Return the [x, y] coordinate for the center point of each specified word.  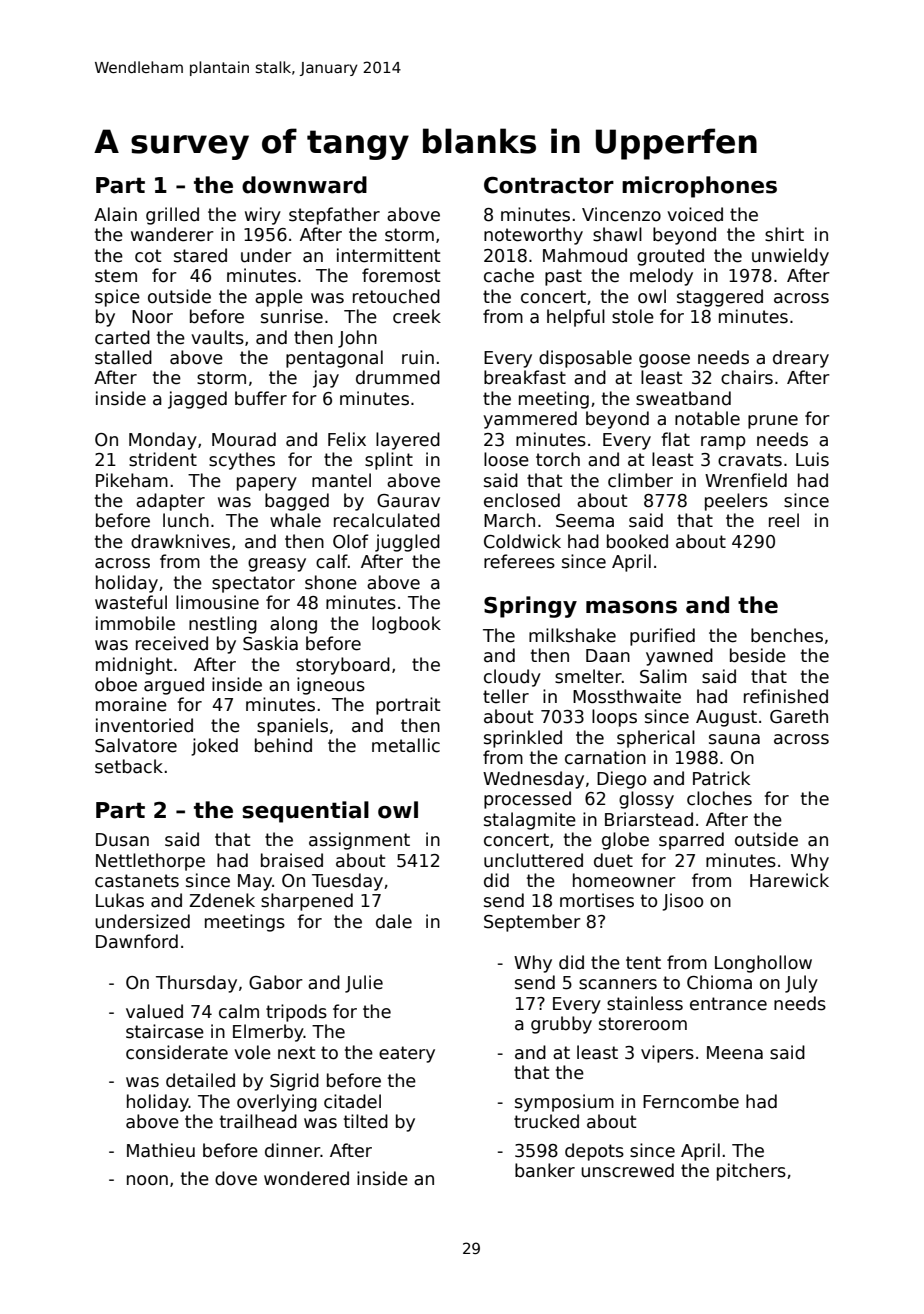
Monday [163, 441]
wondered [306, 1178]
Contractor [549, 185]
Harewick [789, 880]
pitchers [751, 1172]
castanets [137, 881]
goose [664, 361]
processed [527, 800]
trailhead [258, 1121]
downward [304, 185]
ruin [418, 357]
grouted [670, 257]
